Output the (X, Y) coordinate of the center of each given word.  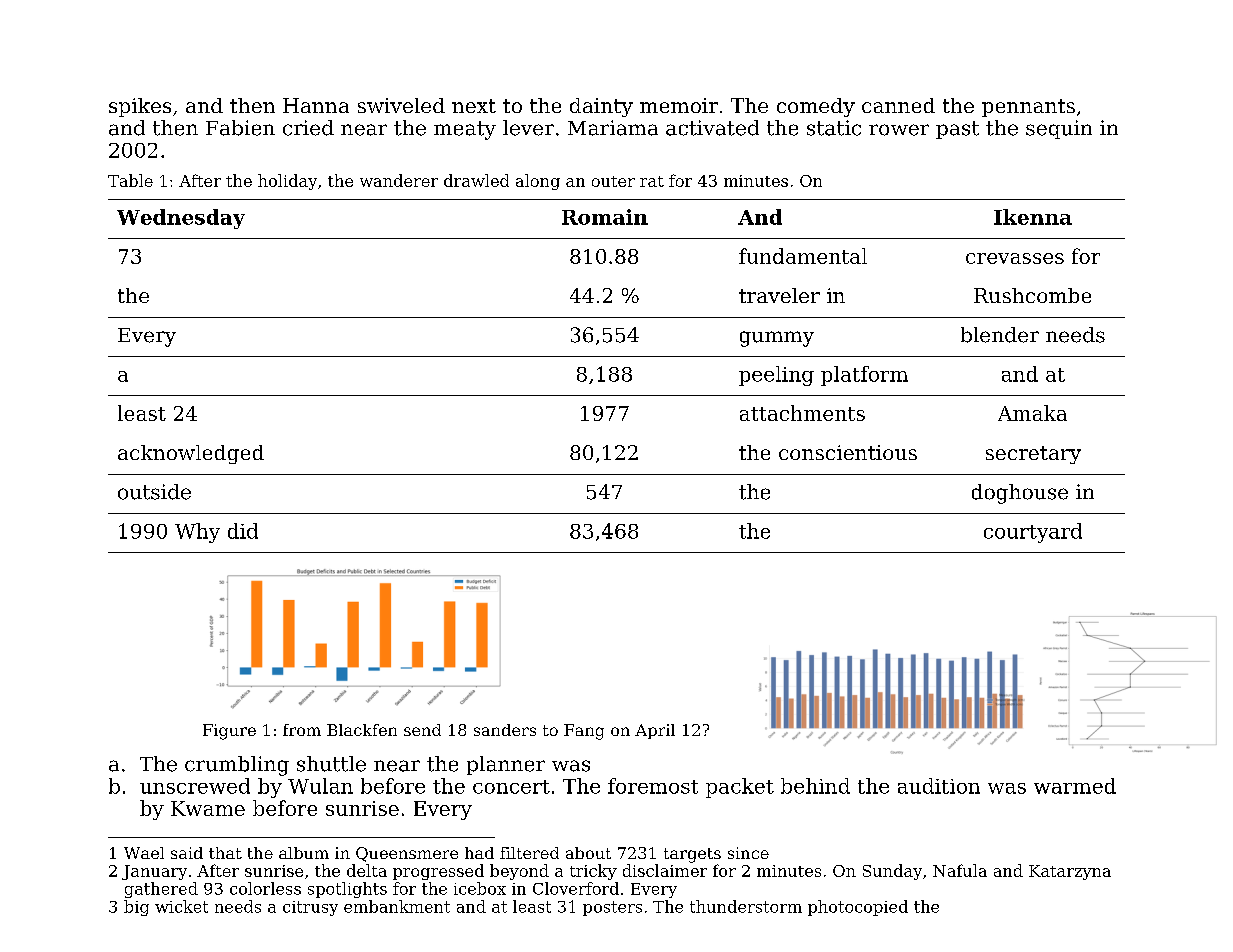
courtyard (1033, 533)
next (474, 106)
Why (197, 533)
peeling (776, 376)
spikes (140, 107)
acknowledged (191, 454)
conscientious (848, 452)
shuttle (331, 764)
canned (898, 105)
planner (506, 765)
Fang (584, 732)
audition (939, 786)
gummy (777, 339)
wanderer (399, 180)
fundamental (803, 256)
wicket (181, 906)
